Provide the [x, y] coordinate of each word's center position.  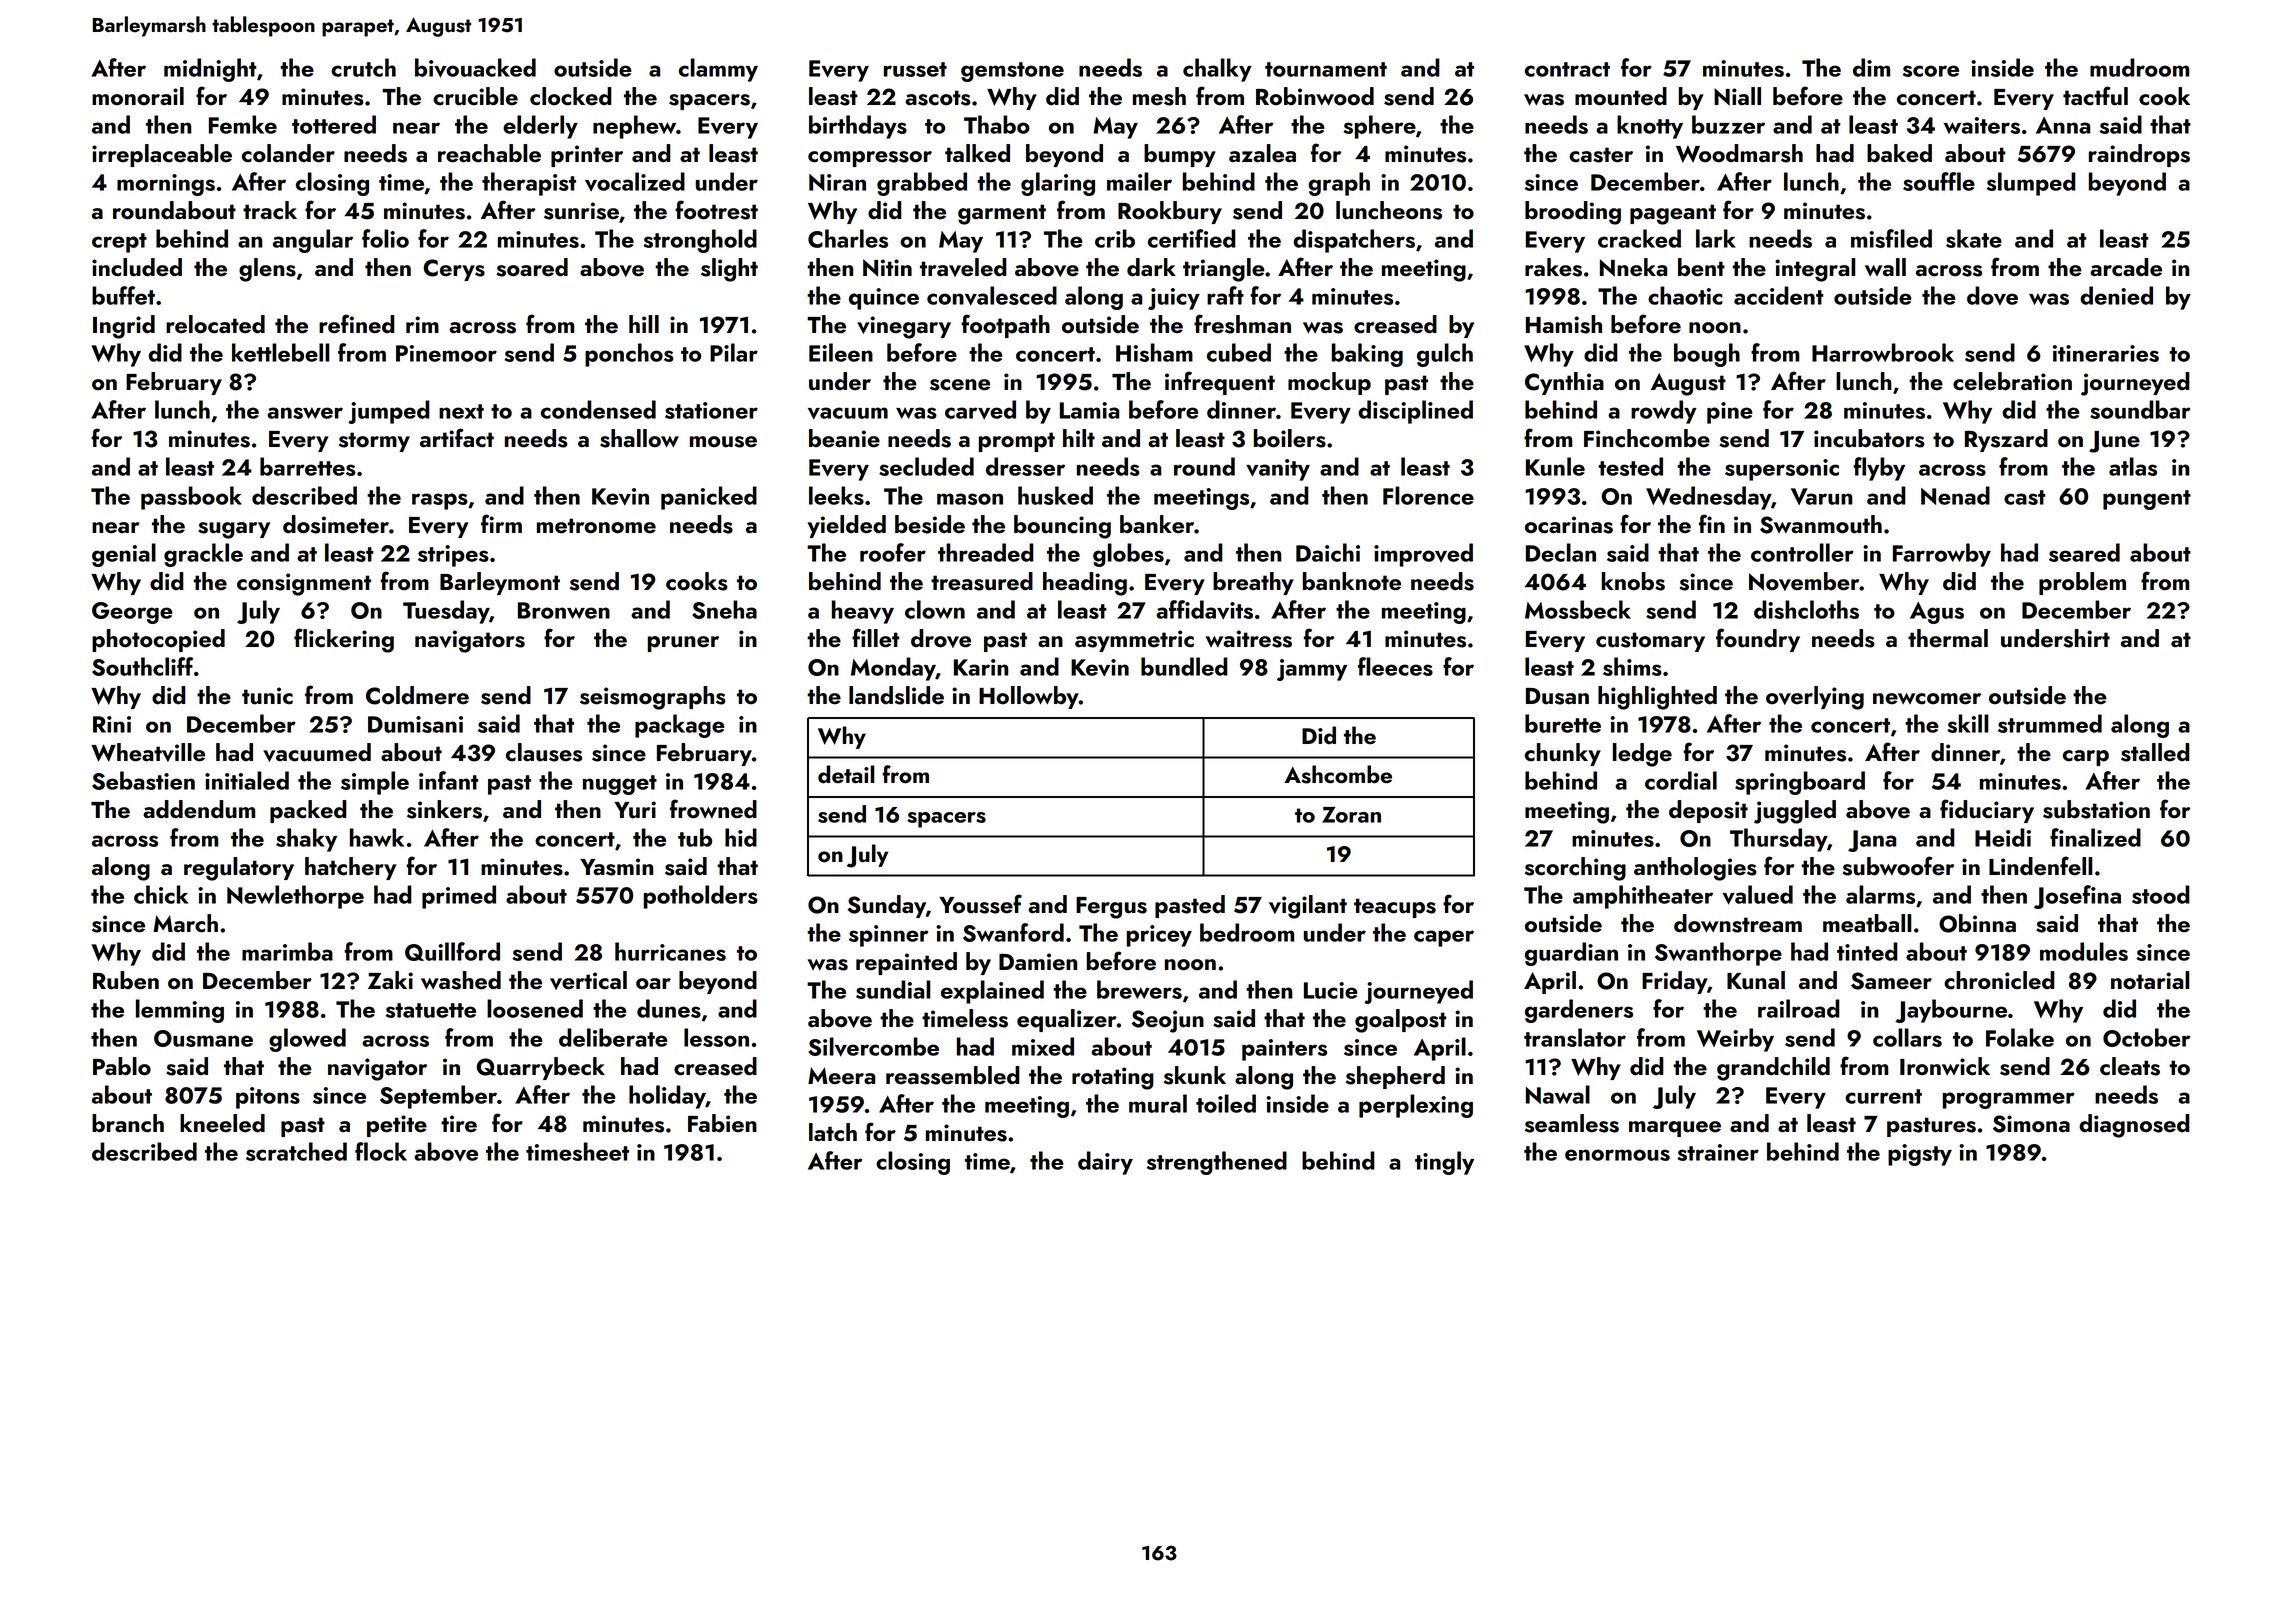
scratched [296, 1151]
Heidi [2003, 837]
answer [305, 413]
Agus [1937, 613]
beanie [844, 438]
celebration [2012, 381]
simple [375, 783]
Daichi [1328, 552]
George [132, 613]
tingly [1444, 1163]
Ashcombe [1338, 774]
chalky [1217, 70]
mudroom [2139, 67]
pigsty [1920, 1155]
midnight [210, 70]
